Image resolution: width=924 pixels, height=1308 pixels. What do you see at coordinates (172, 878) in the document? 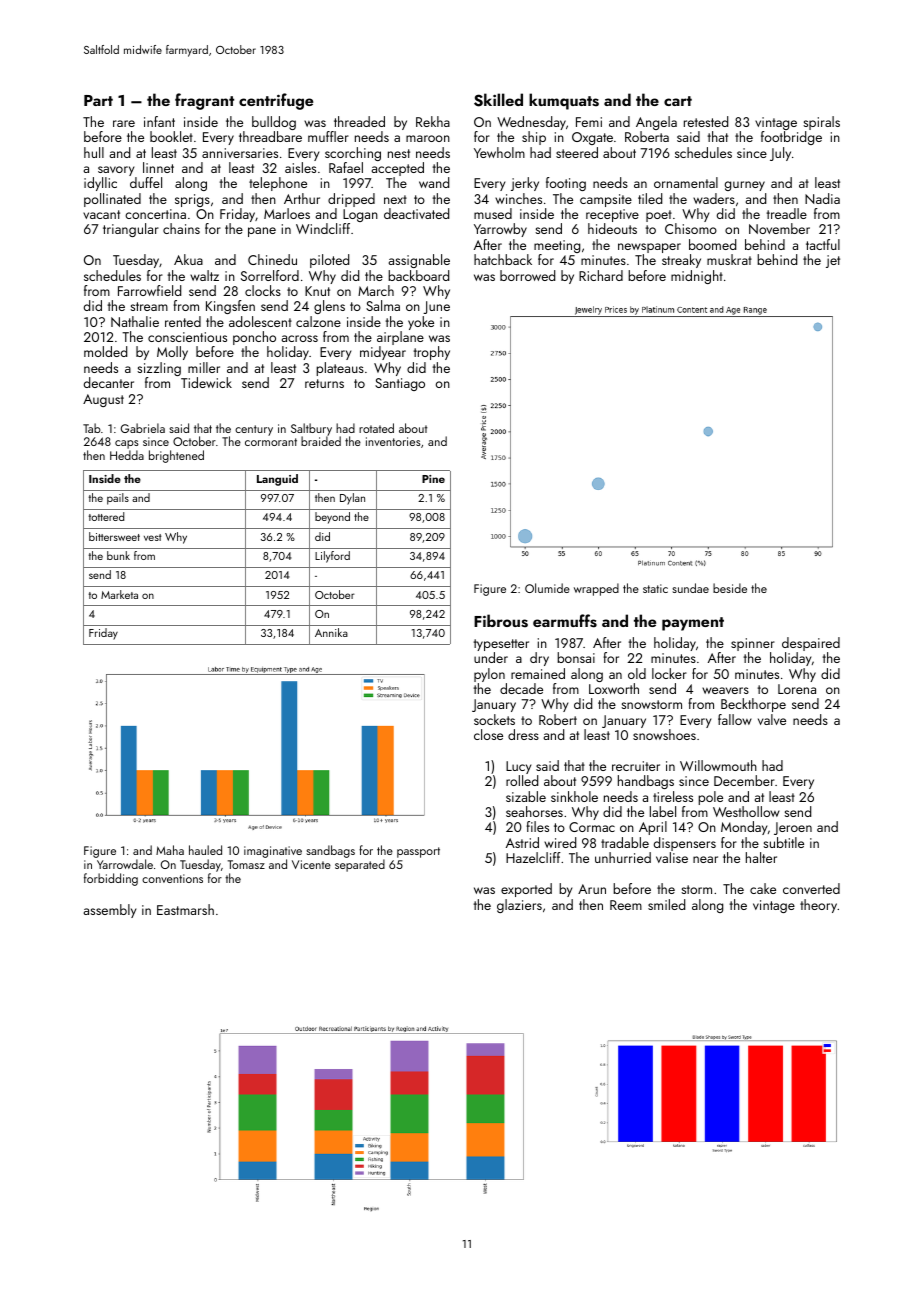
I see `conventions` at bounding box center [172, 878].
